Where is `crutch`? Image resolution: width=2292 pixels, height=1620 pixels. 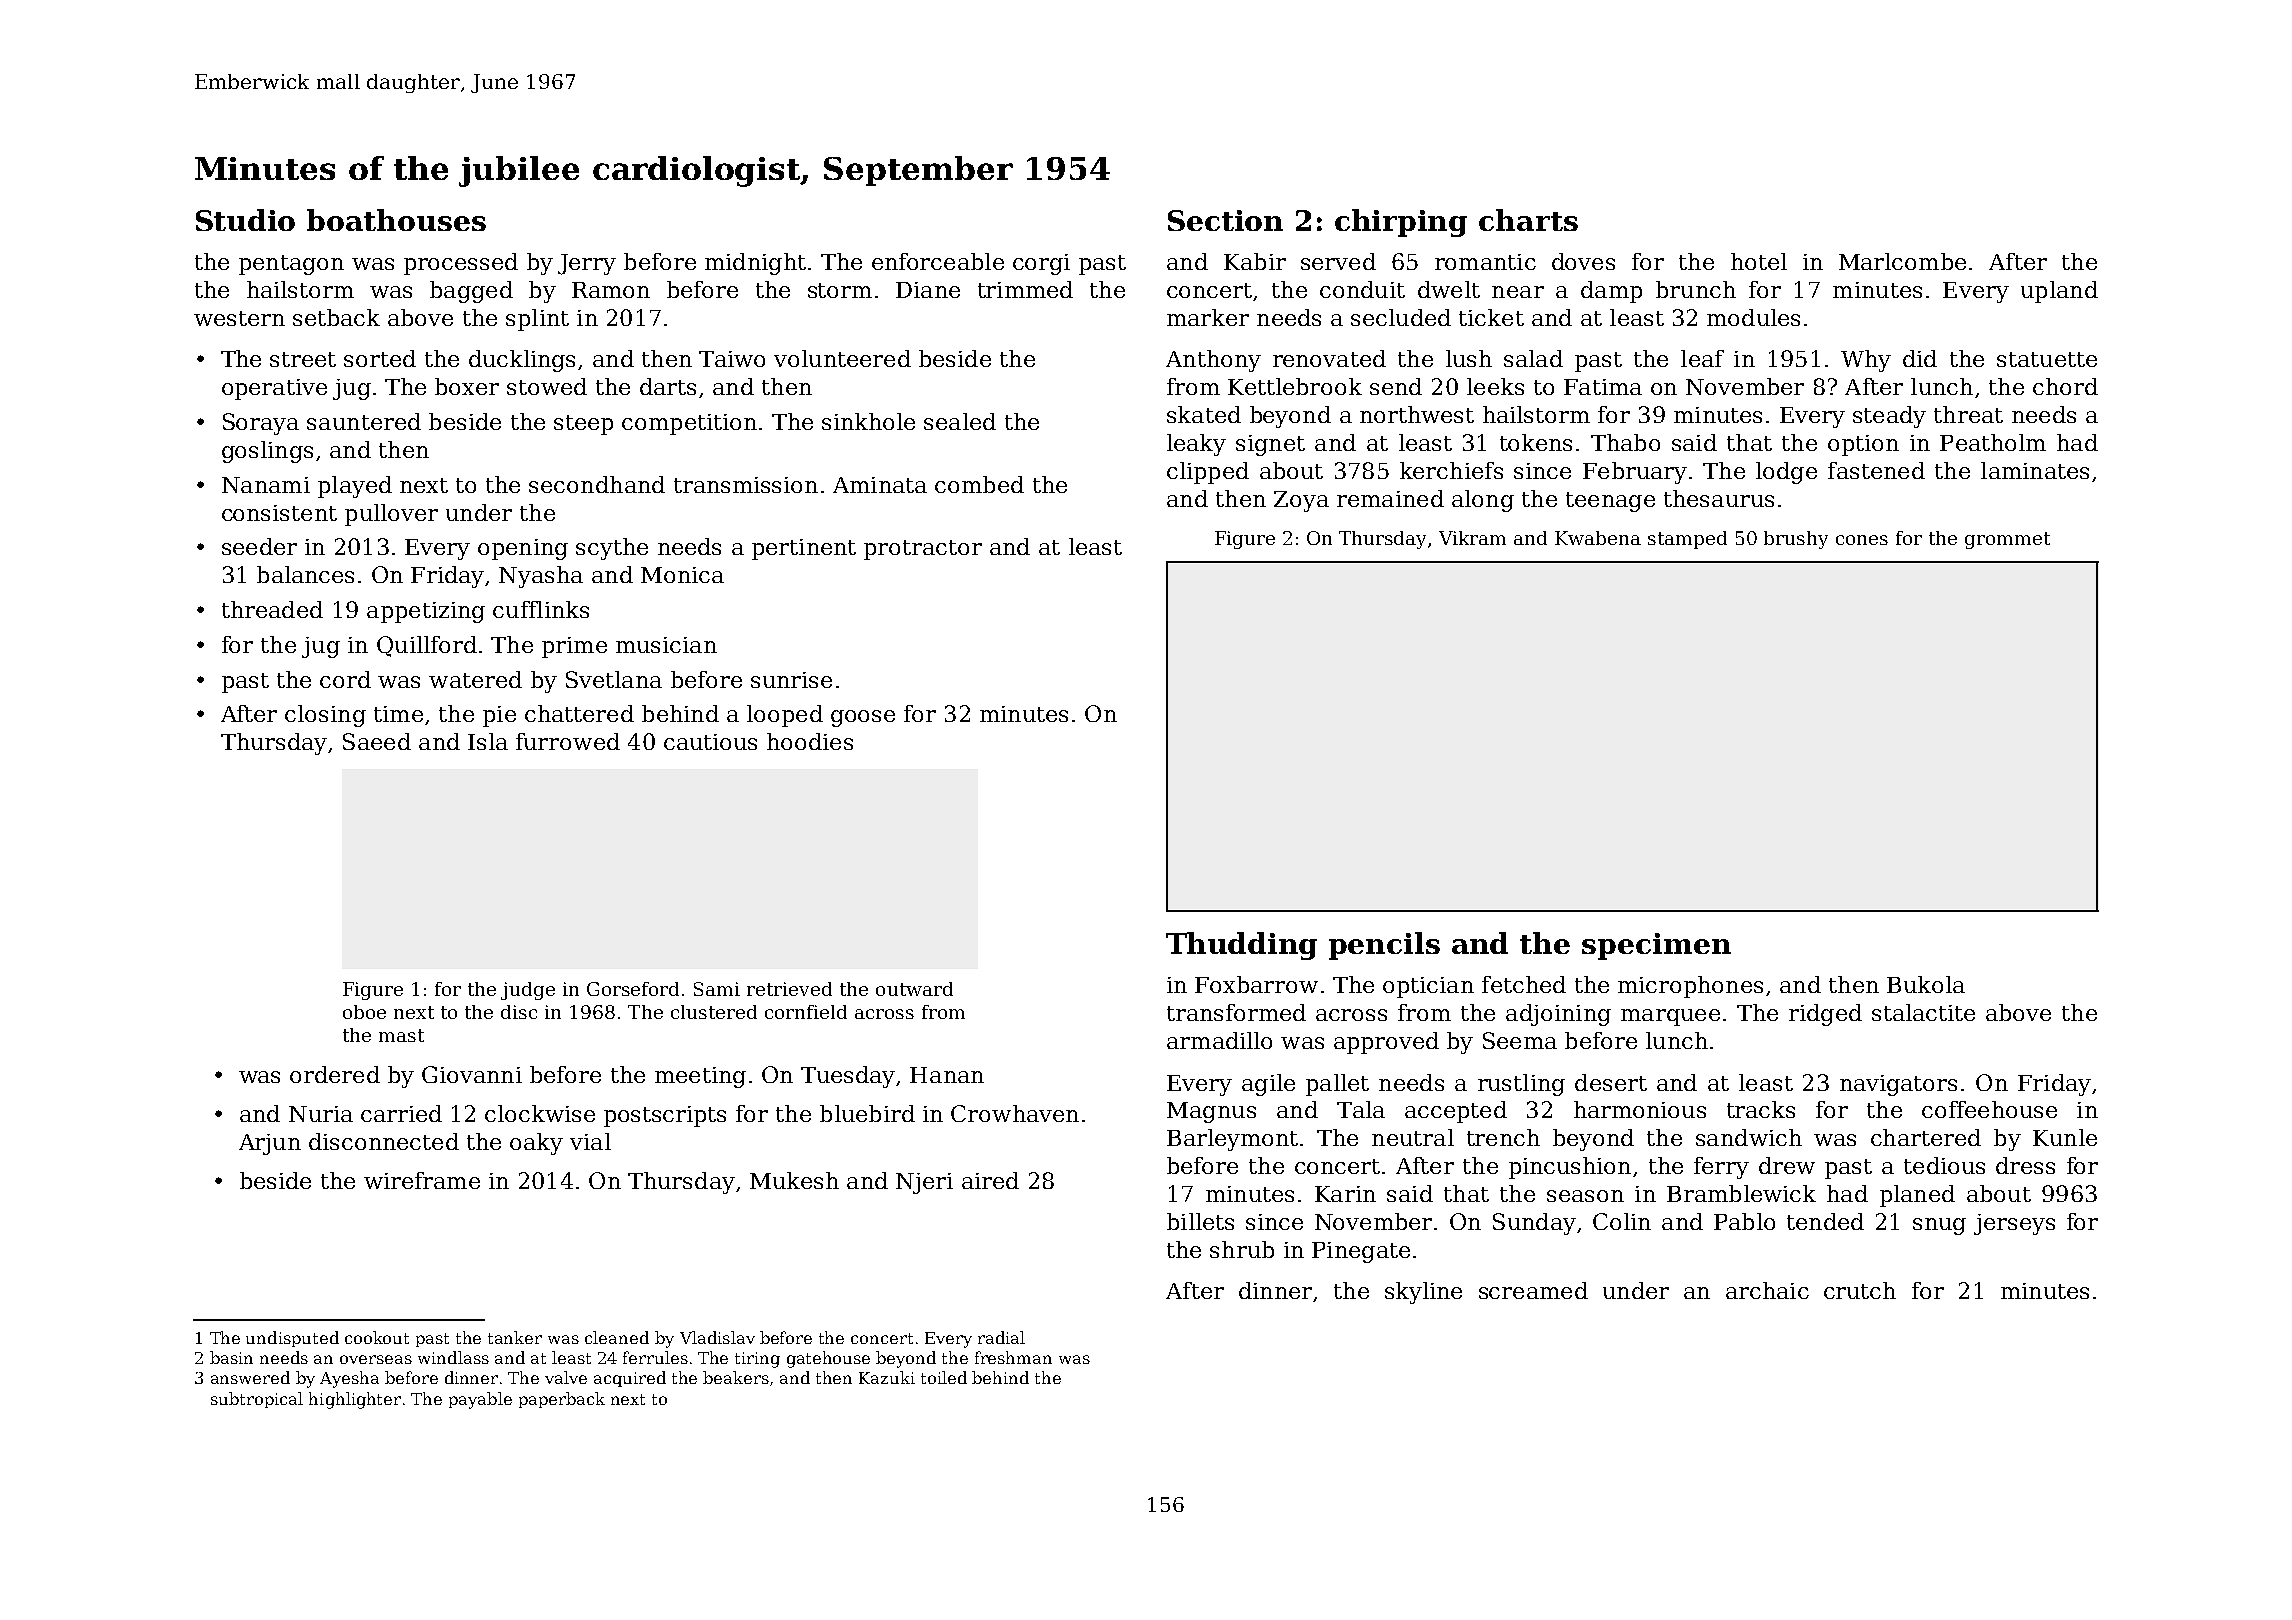 crutch is located at coordinates (1860, 1290).
